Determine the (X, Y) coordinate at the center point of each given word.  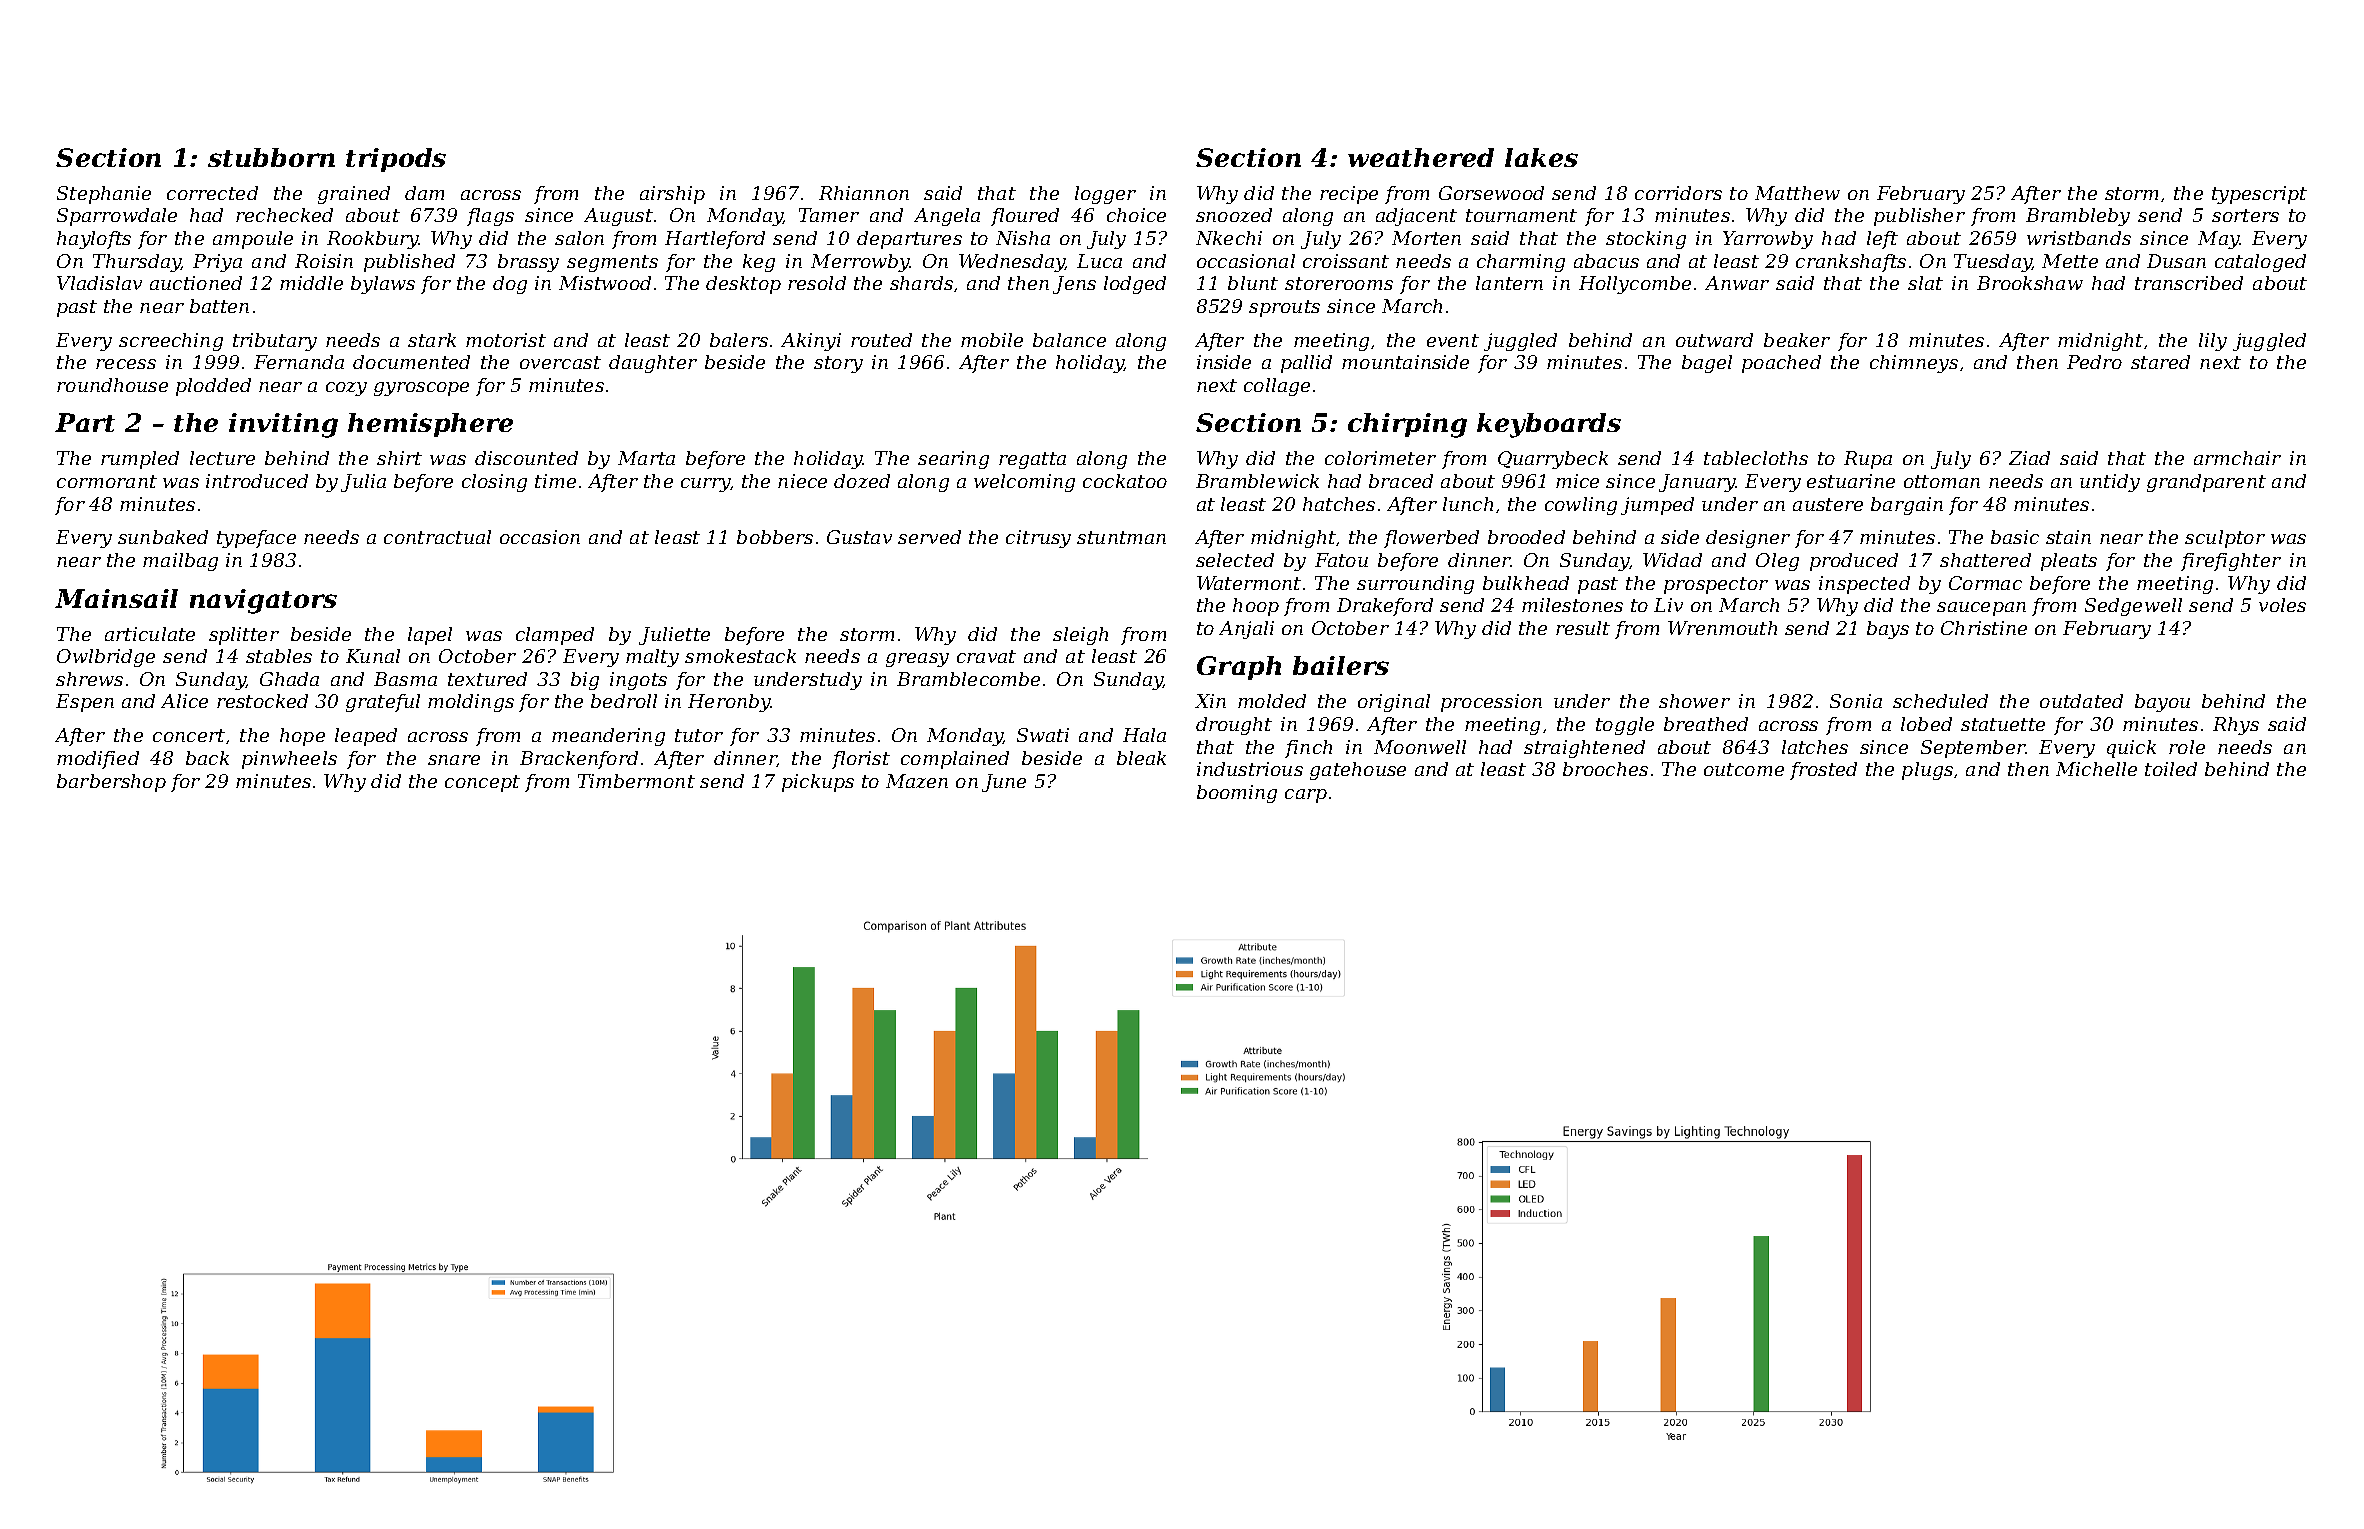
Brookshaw (2030, 283)
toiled (2171, 769)
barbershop (111, 783)
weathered (1421, 157)
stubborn (271, 157)
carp (1306, 796)
